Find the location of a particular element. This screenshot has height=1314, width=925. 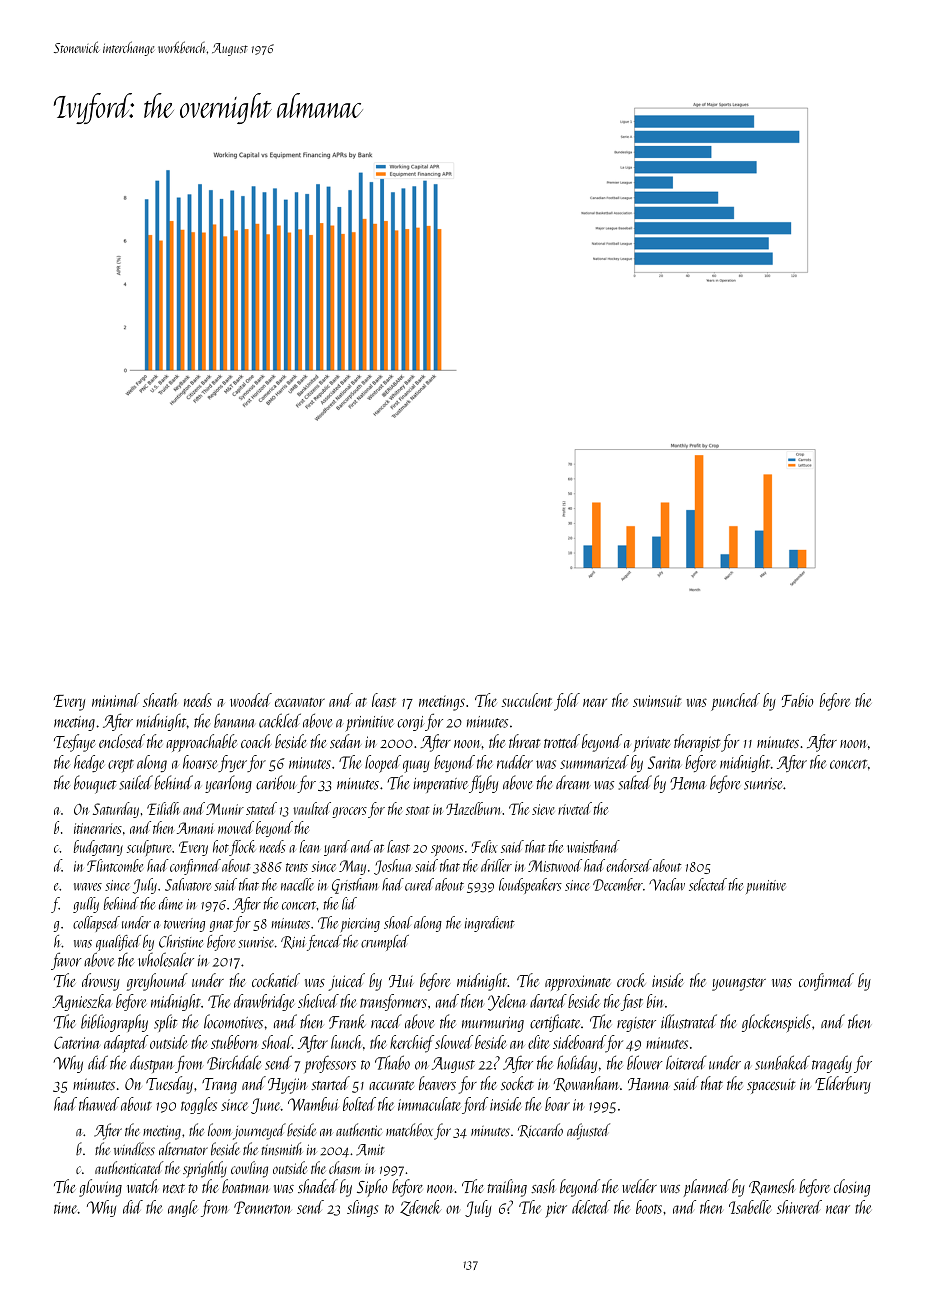

minimal is located at coordinates (116, 700).
